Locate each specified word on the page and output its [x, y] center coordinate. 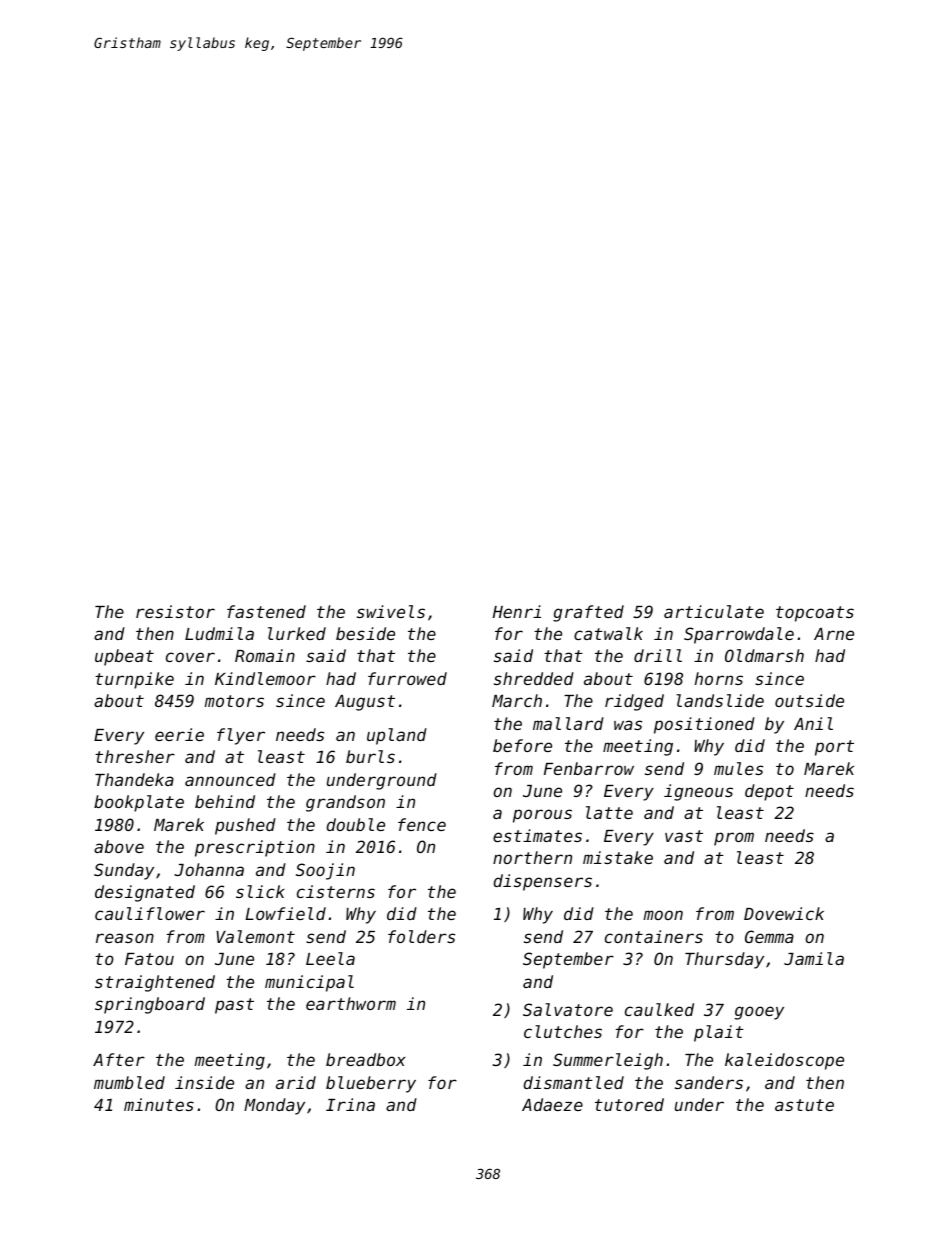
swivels [391, 611]
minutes [159, 1104]
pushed [245, 826]
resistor [175, 611]
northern [532, 857]
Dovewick [784, 913]
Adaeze [552, 1104]
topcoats [815, 614]
